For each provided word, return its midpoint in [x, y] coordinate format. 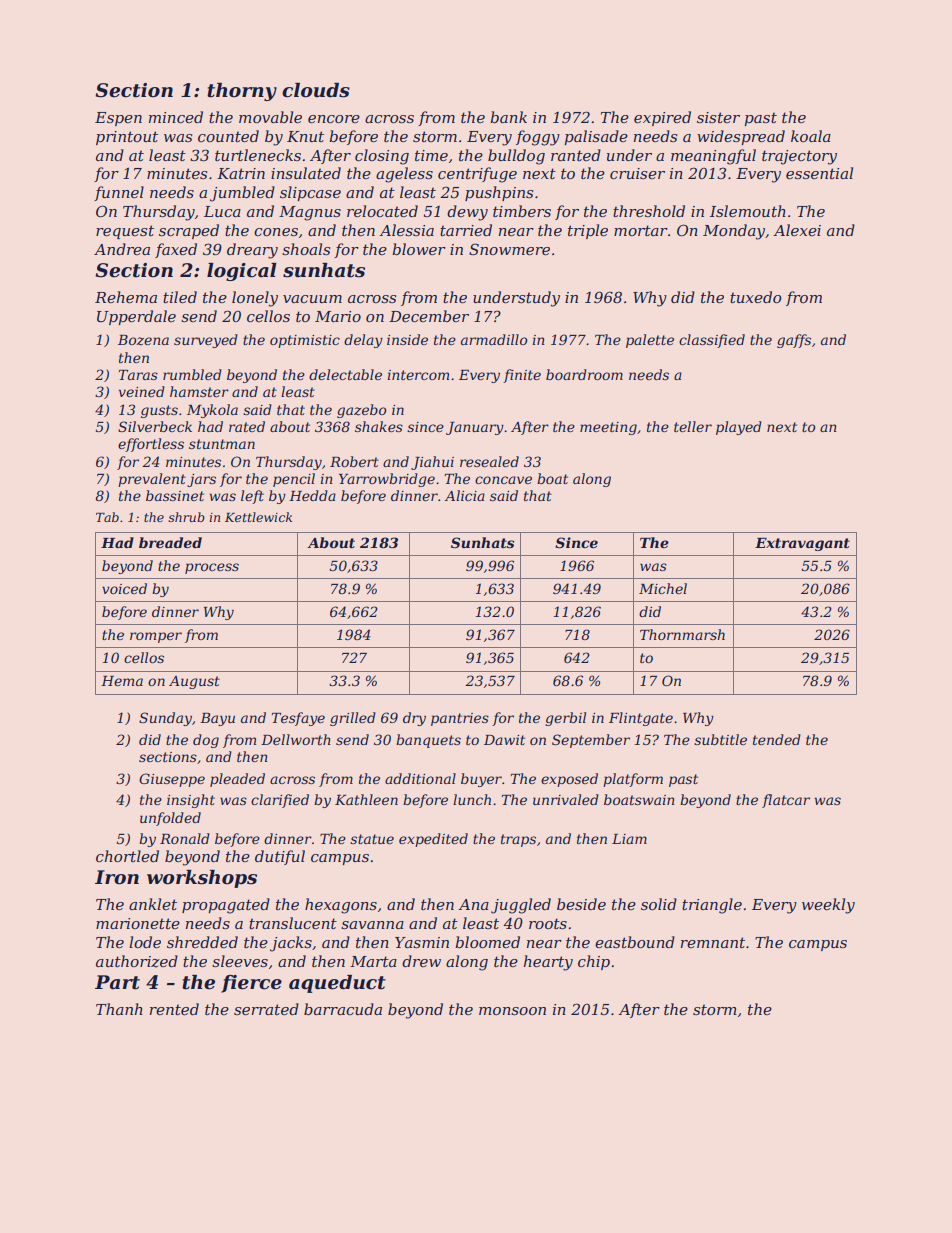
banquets [428, 741]
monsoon [512, 1011]
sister [718, 117]
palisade [596, 137]
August [194, 682]
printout [127, 138]
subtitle [720, 739]
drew [421, 961]
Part [117, 982]
